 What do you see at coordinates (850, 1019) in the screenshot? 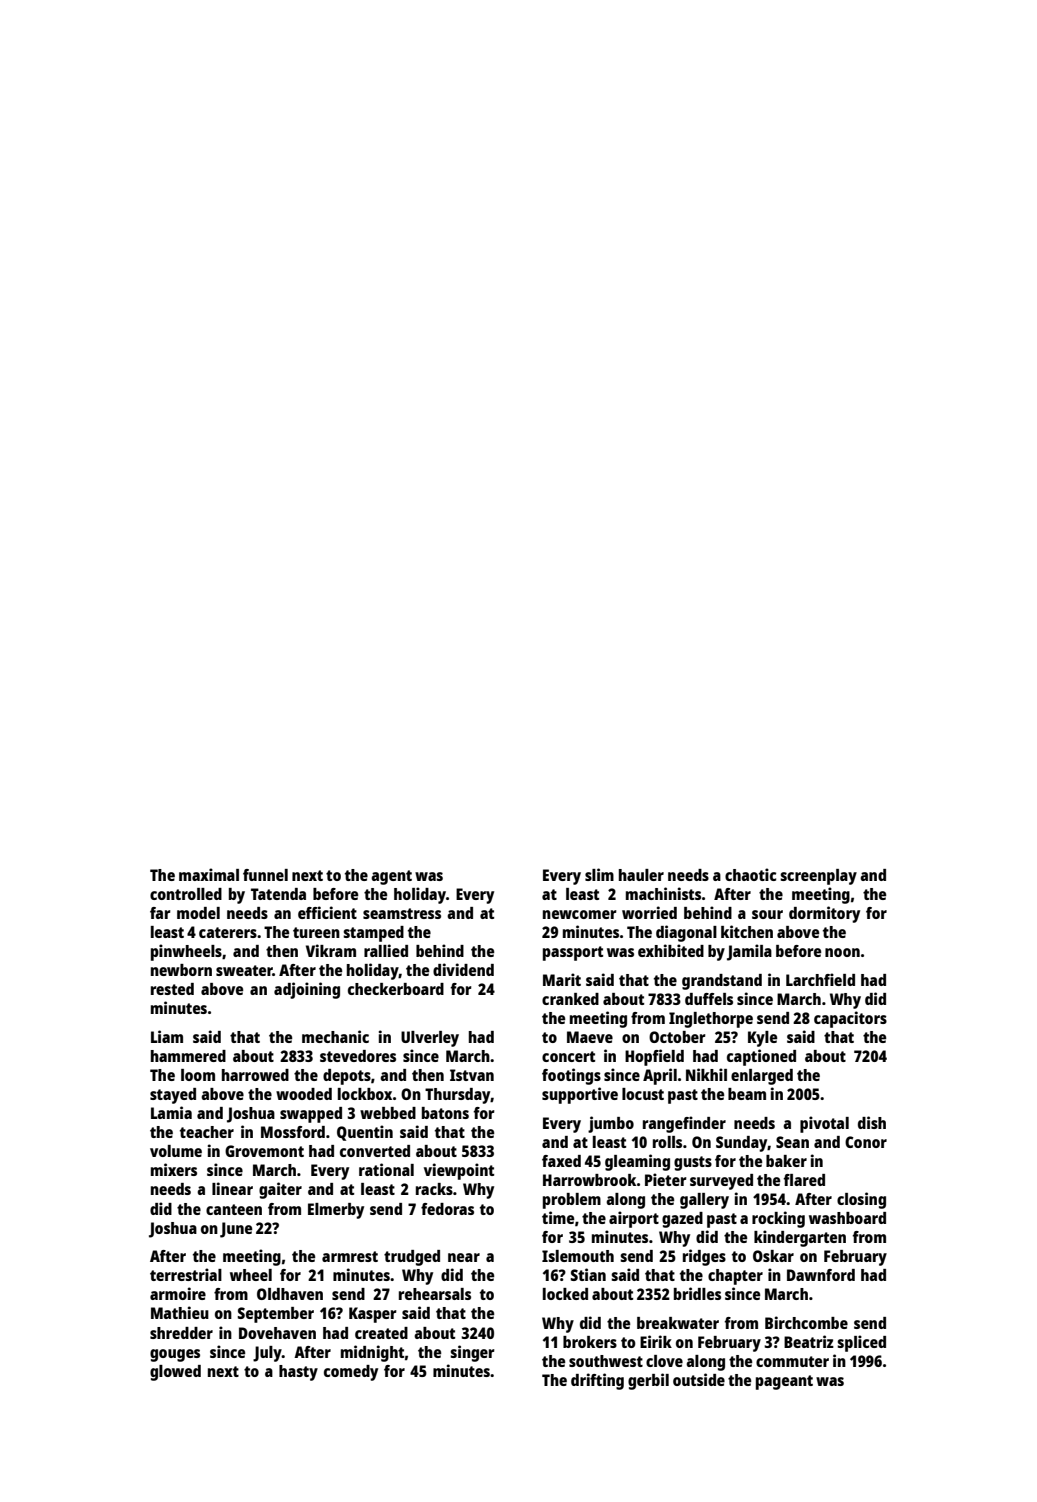
I see `capacitors` at bounding box center [850, 1019].
